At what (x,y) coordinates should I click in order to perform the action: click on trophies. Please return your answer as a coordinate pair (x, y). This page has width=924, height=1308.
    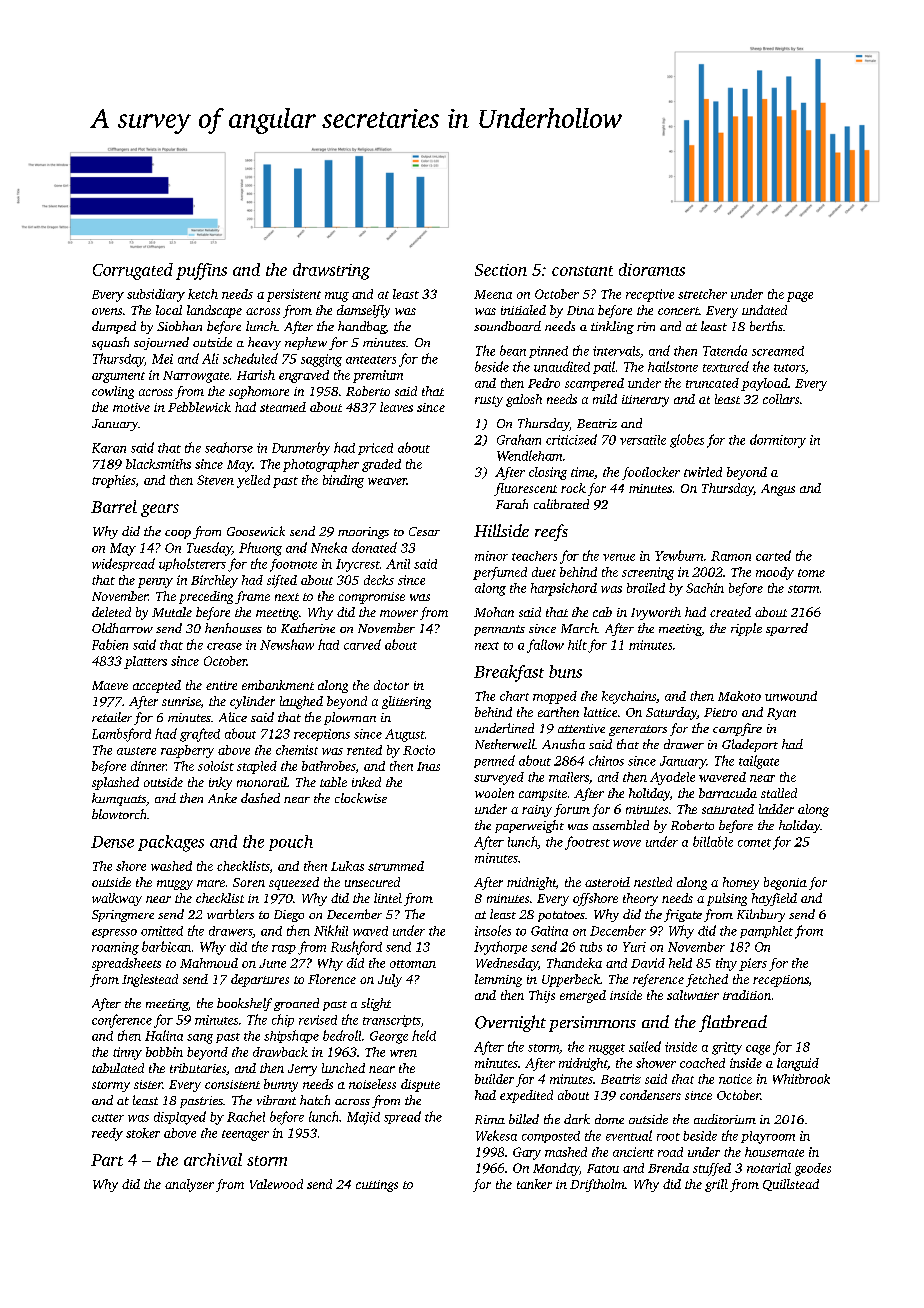
    Looking at the image, I should click on (113, 481).
